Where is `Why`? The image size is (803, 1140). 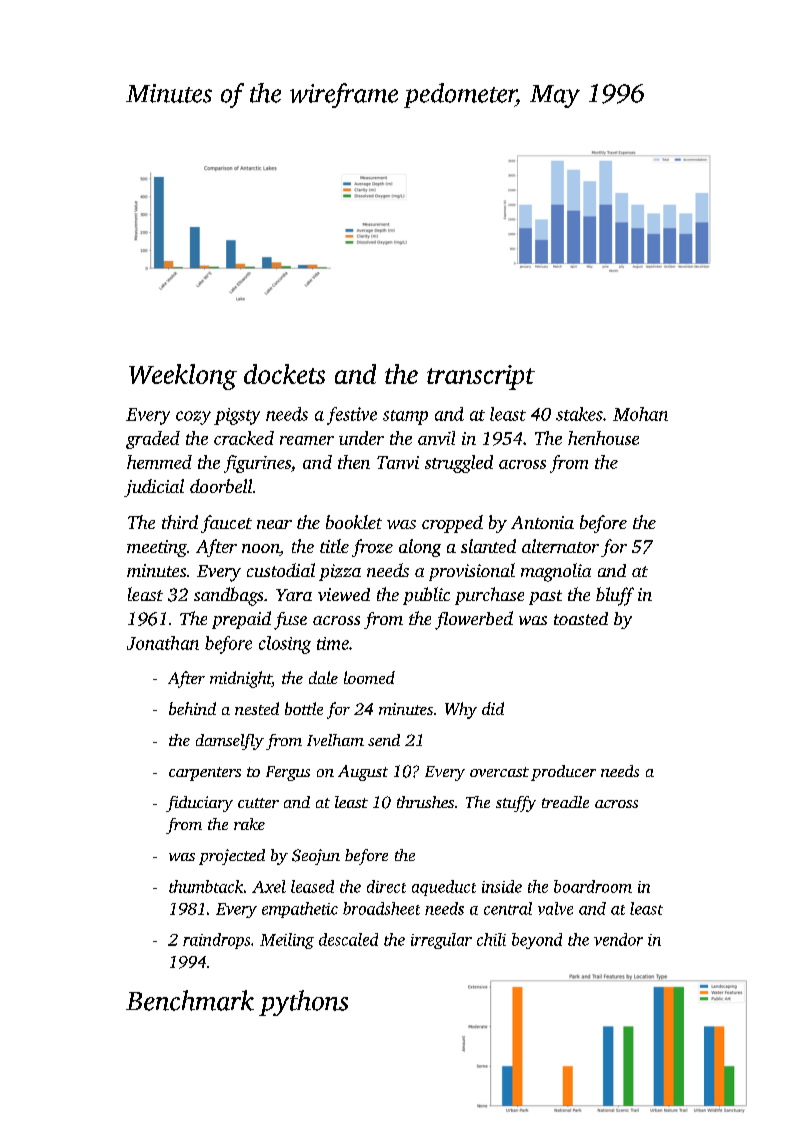 Why is located at coordinates (461, 710).
